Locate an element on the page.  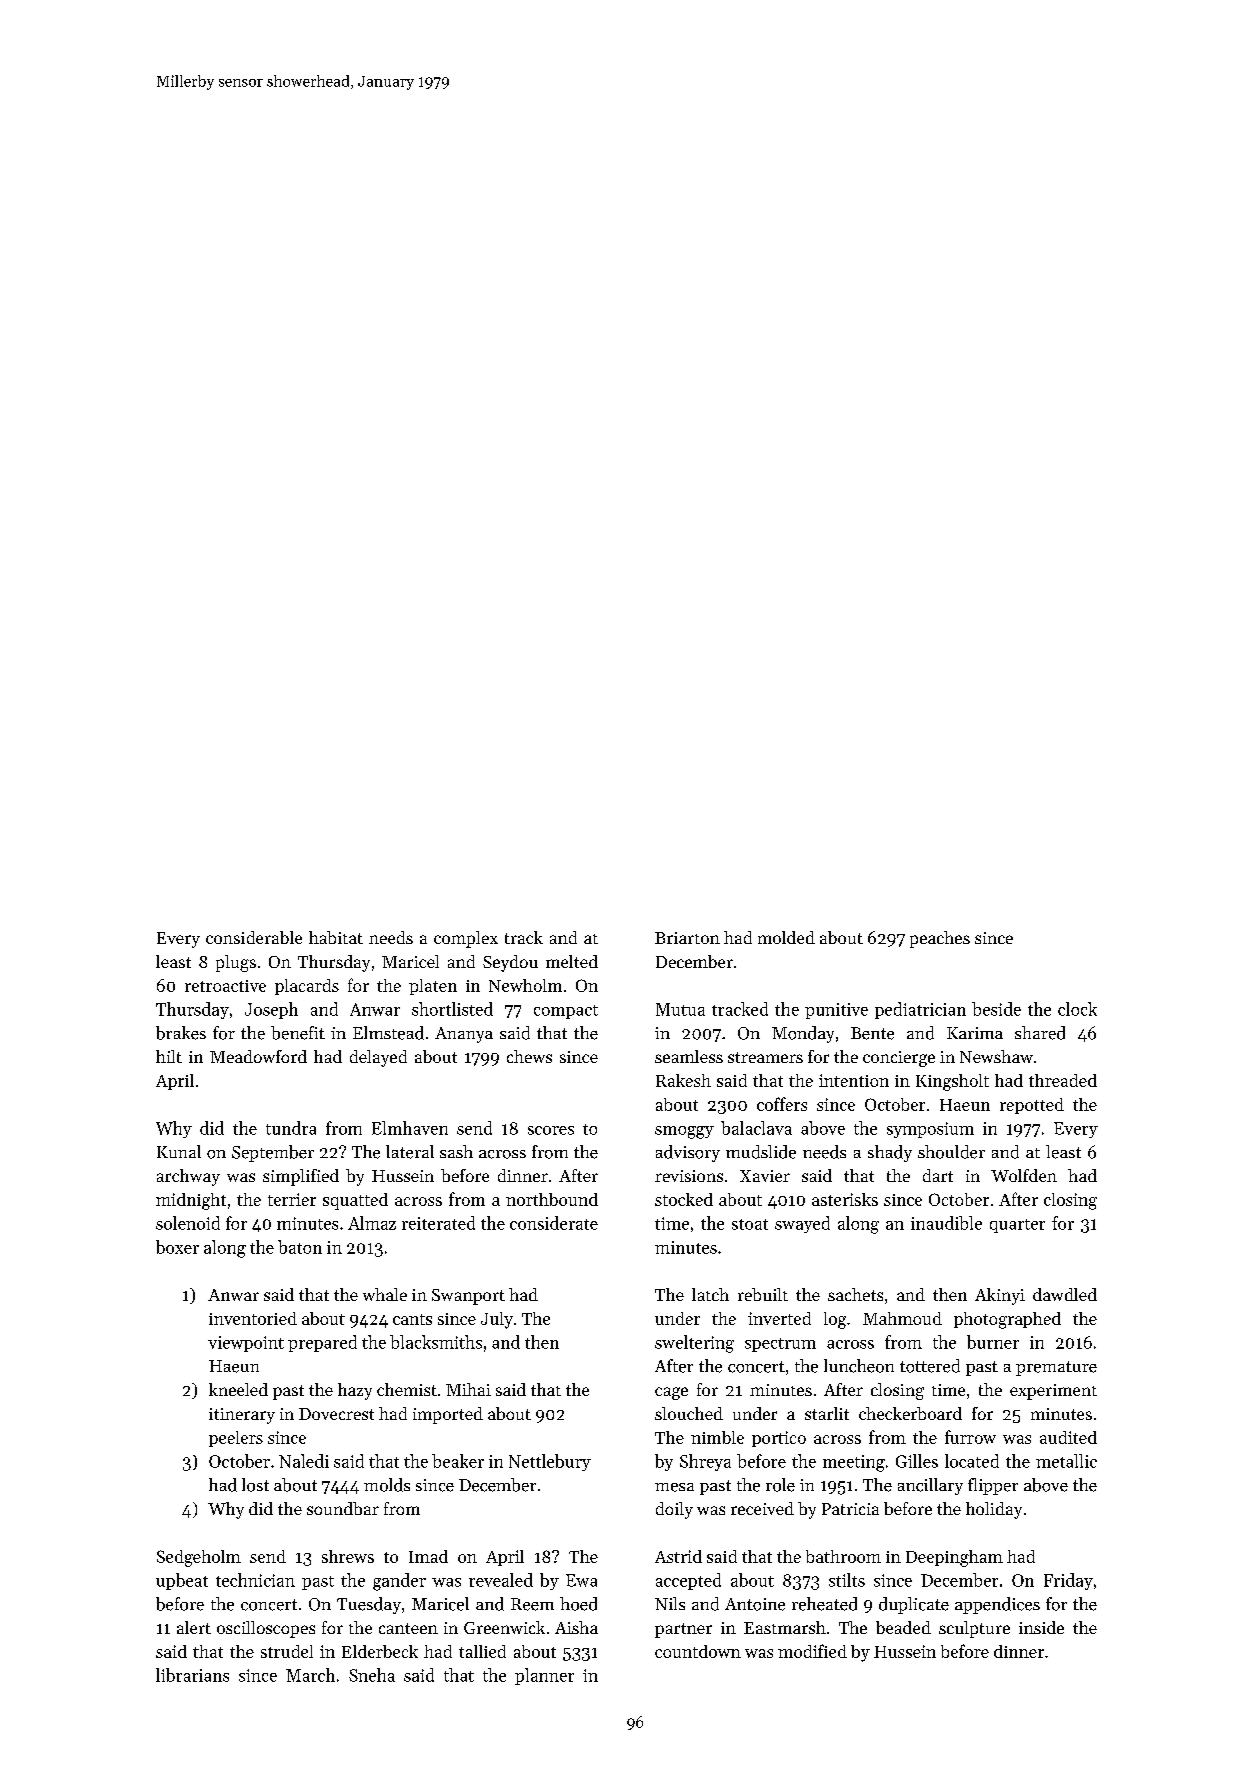
March is located at coordinates (310, 1675).
